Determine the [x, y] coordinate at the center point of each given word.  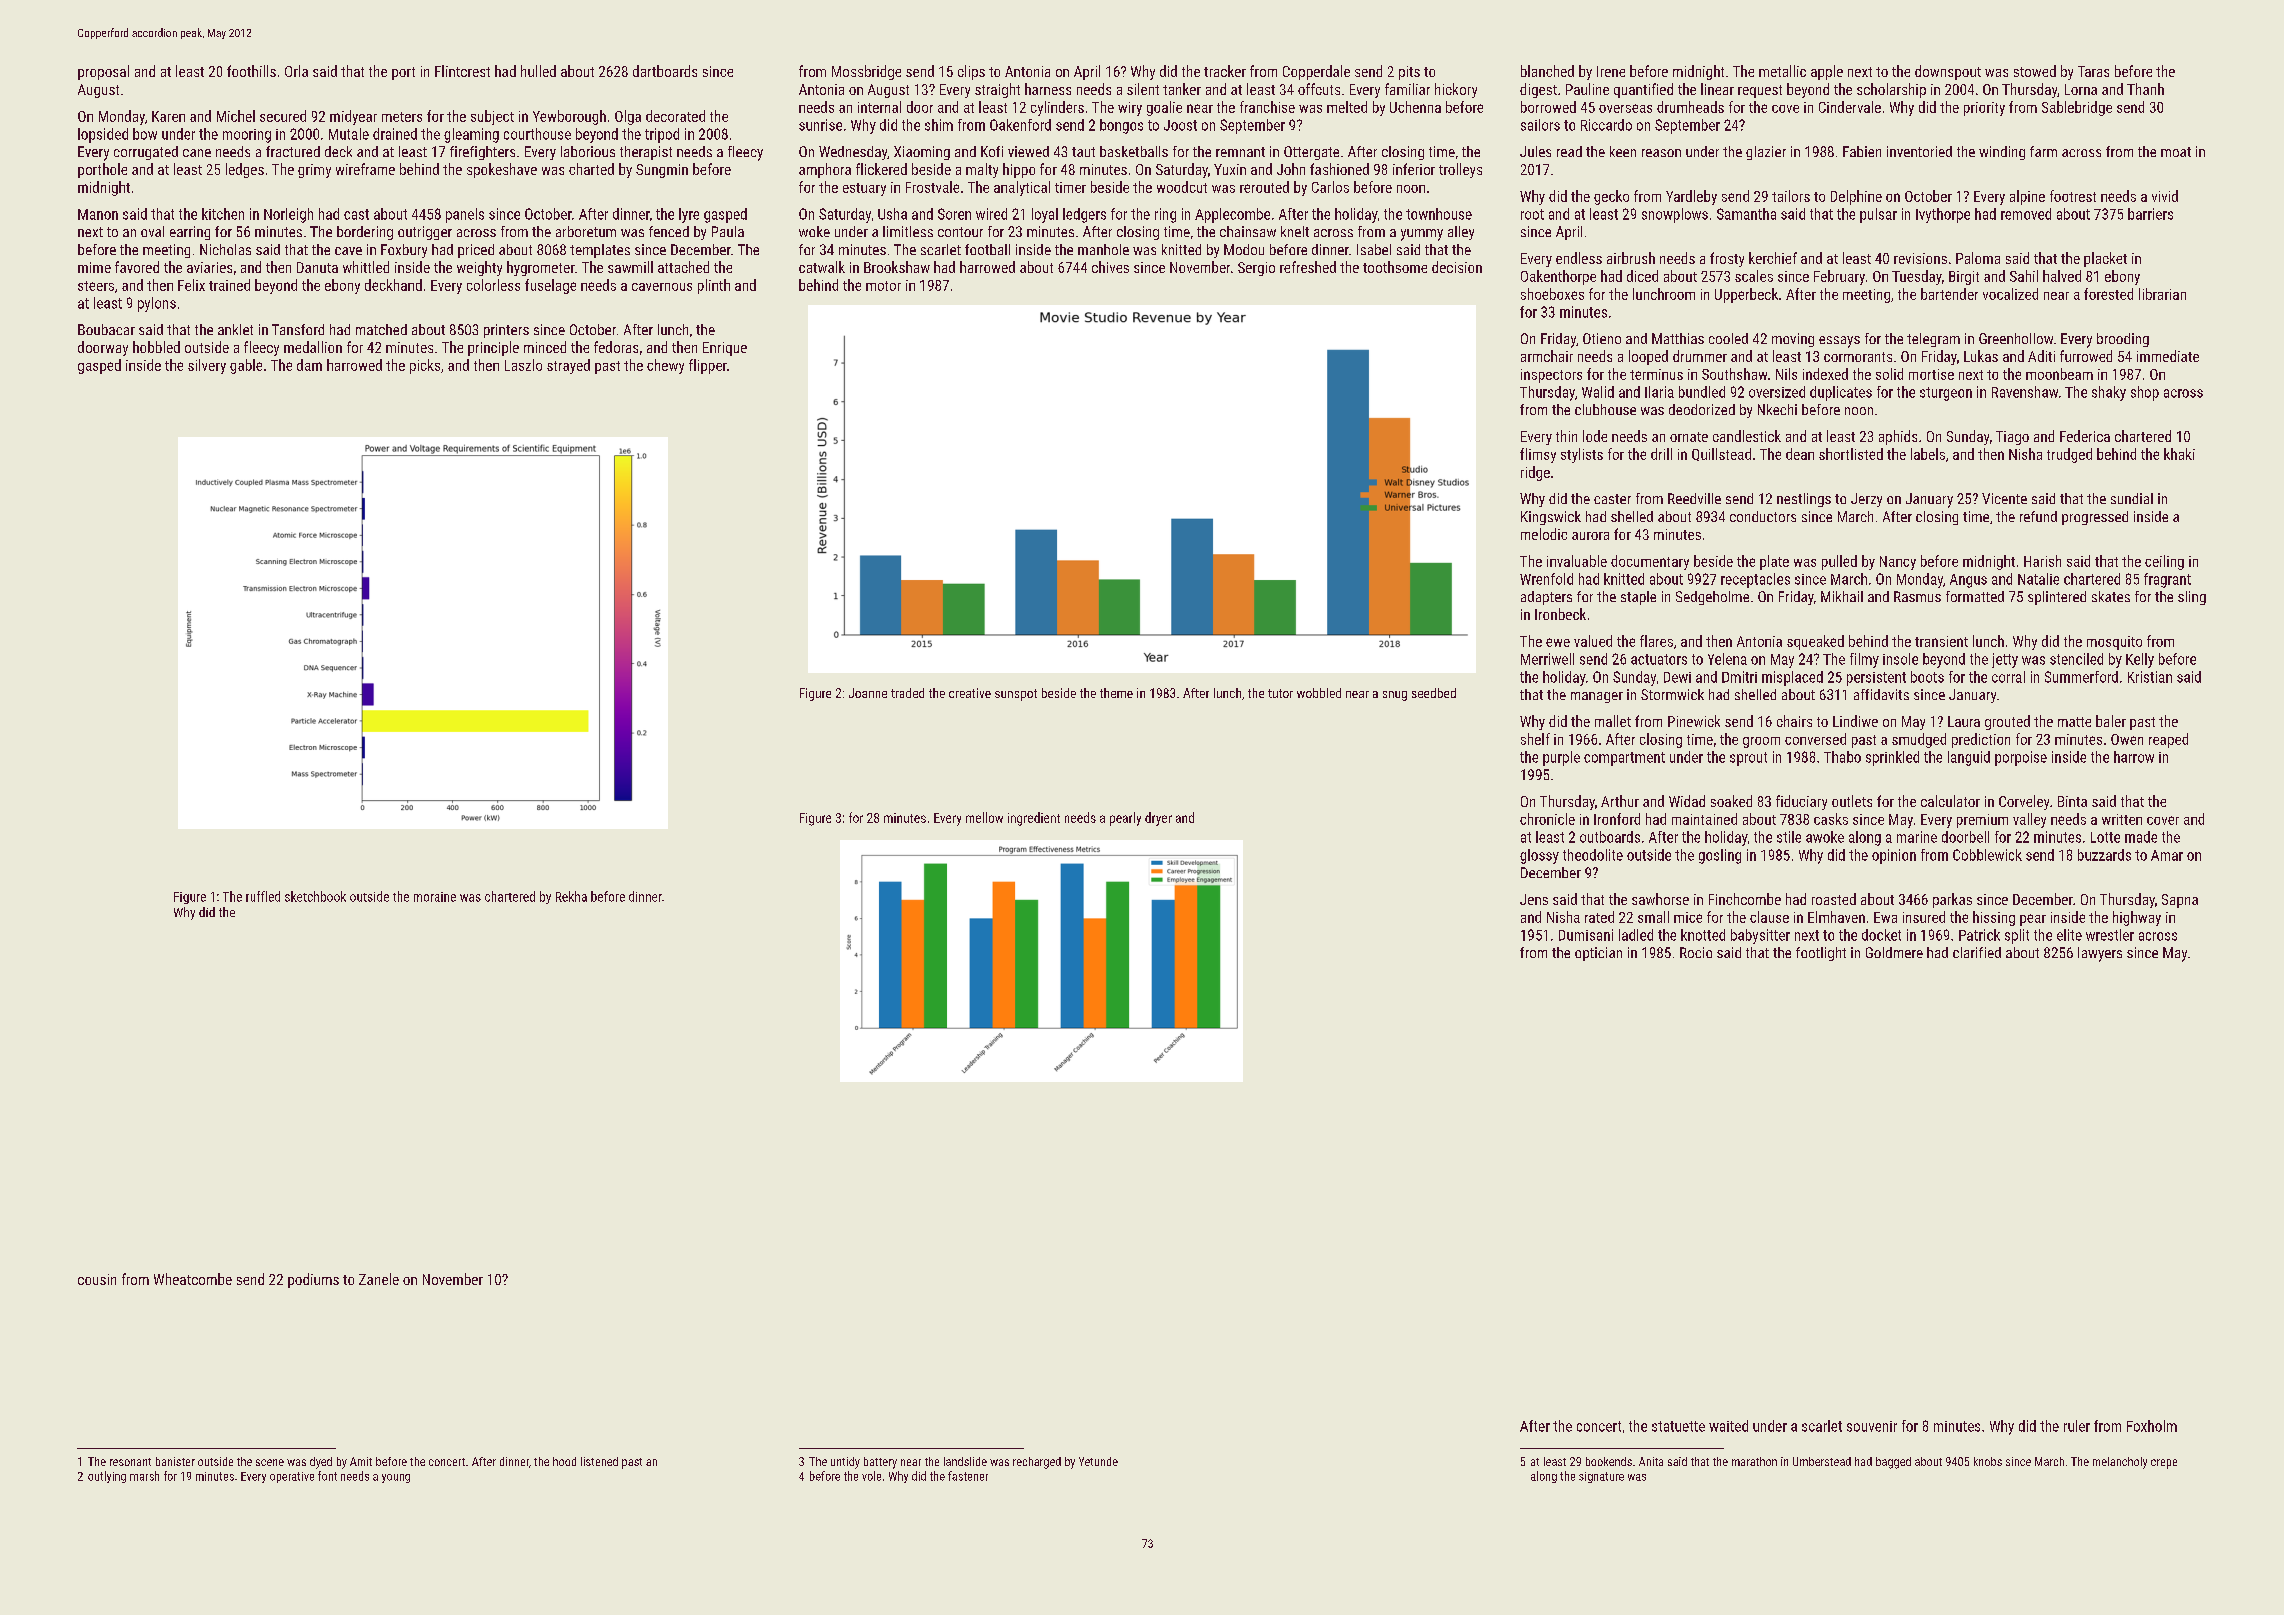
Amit [361, 1461]
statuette [1678, 1426]
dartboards [665, 71]
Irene [1611, 71]
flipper [708, 366]
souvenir [1872, 1426]
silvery [207, 366]
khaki [2179, 454]
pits [1409, 73]
